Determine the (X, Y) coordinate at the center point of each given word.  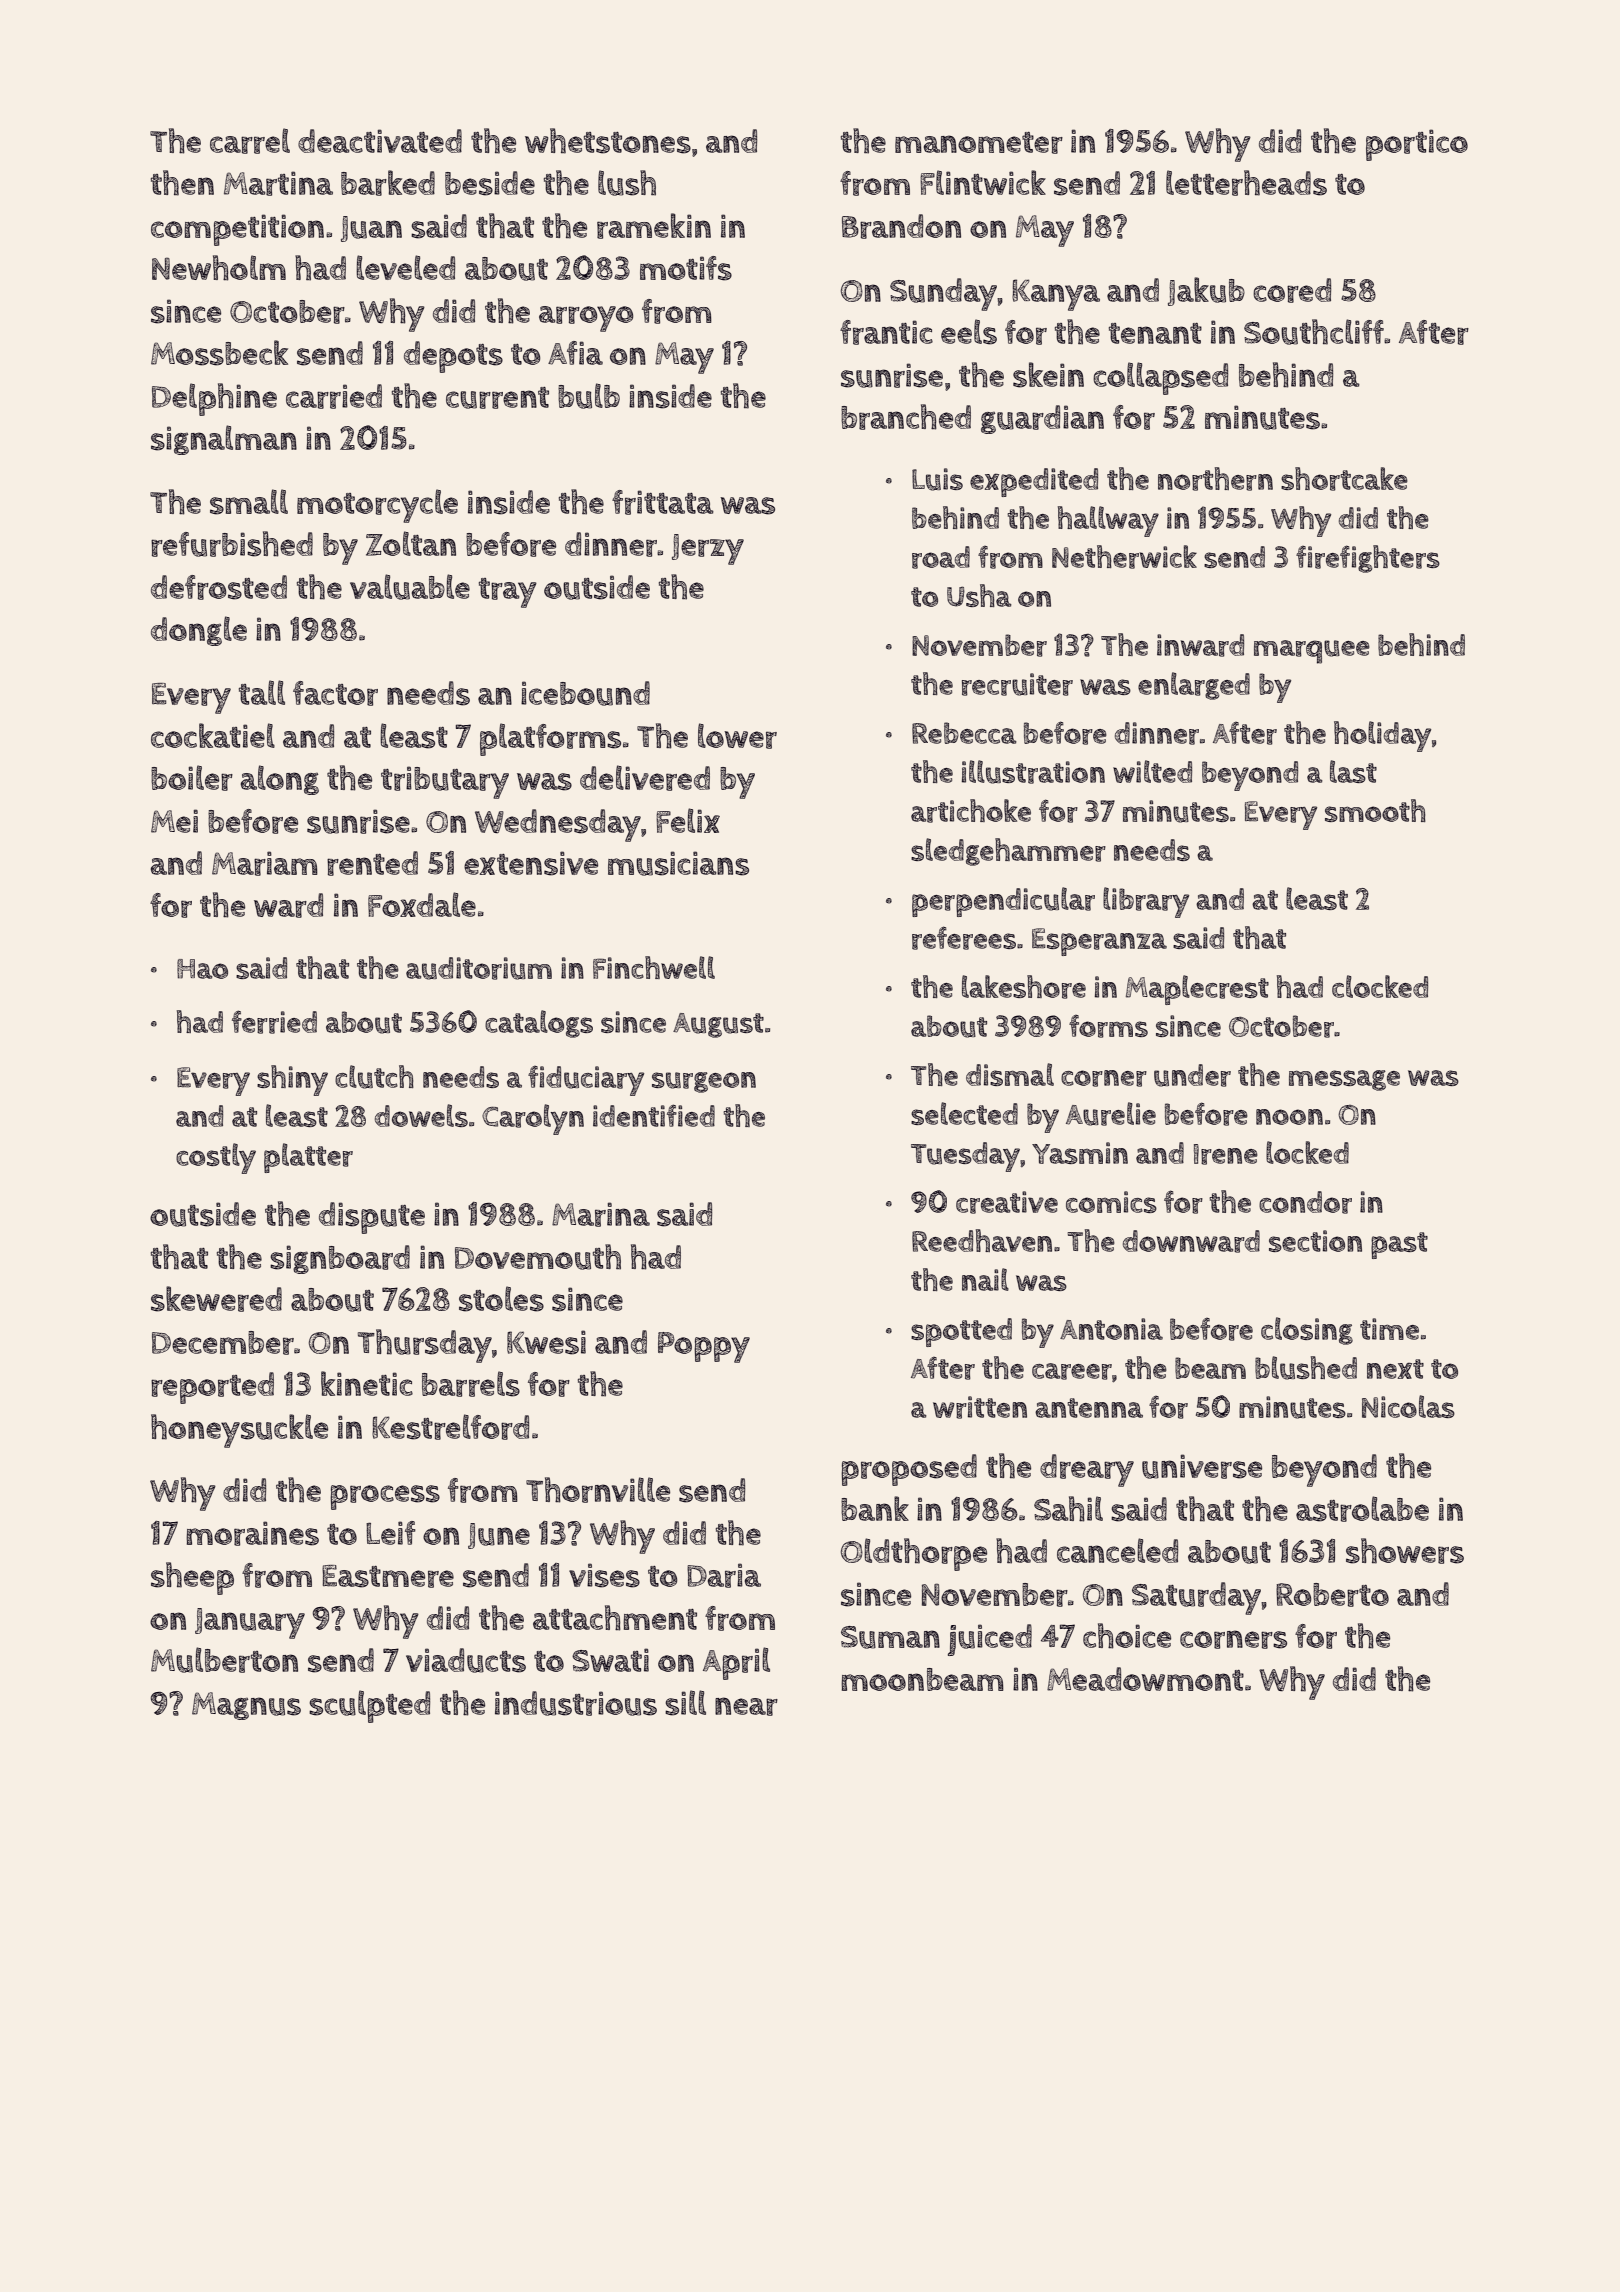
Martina (278, 183)
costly (216, 1158)
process (385, 1497)
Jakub (1206, 291)
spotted (961, 1332)
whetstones (608, 141)
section (1315, 1241)
